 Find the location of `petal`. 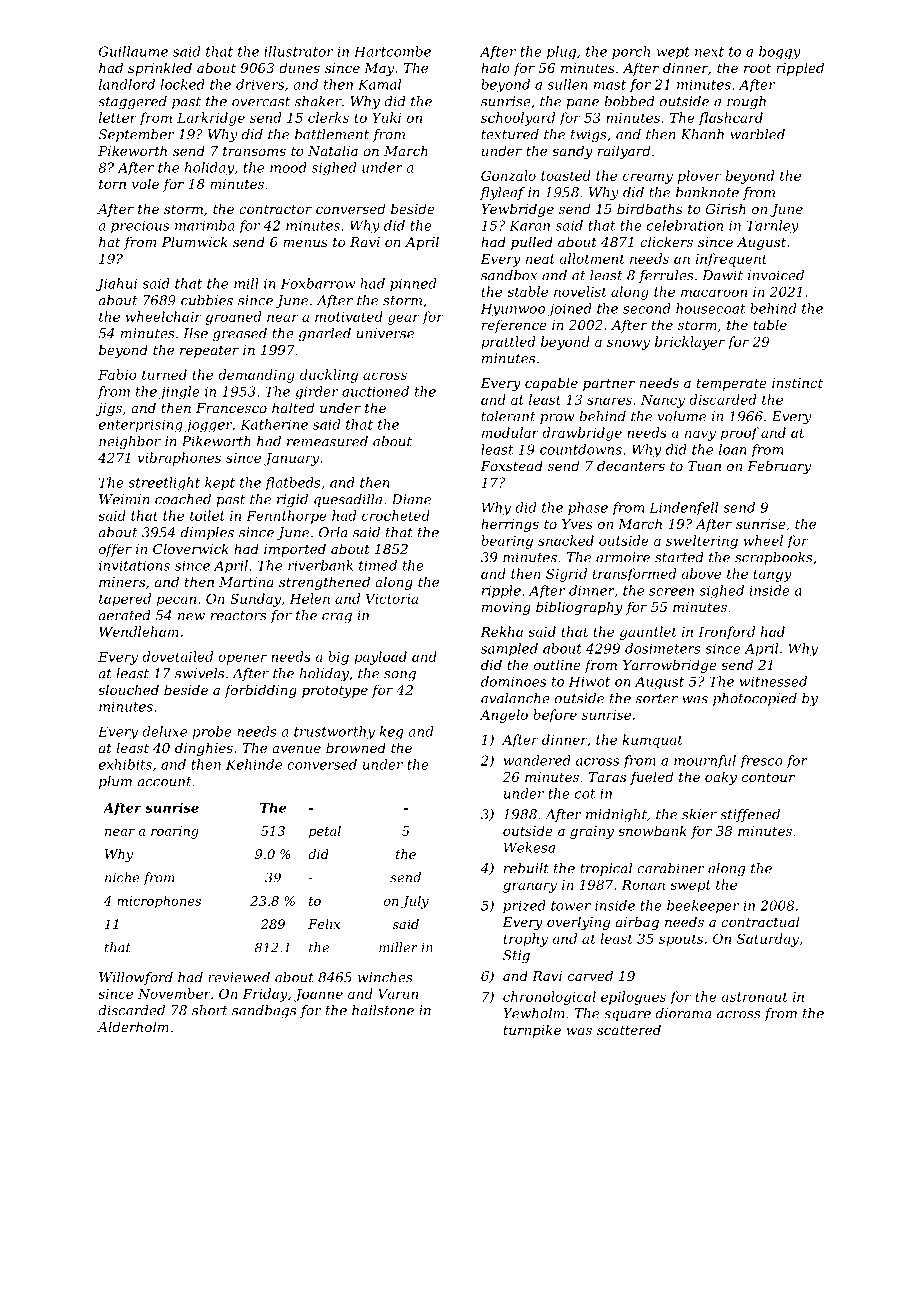

petal is located at coordinates (325, 832).
